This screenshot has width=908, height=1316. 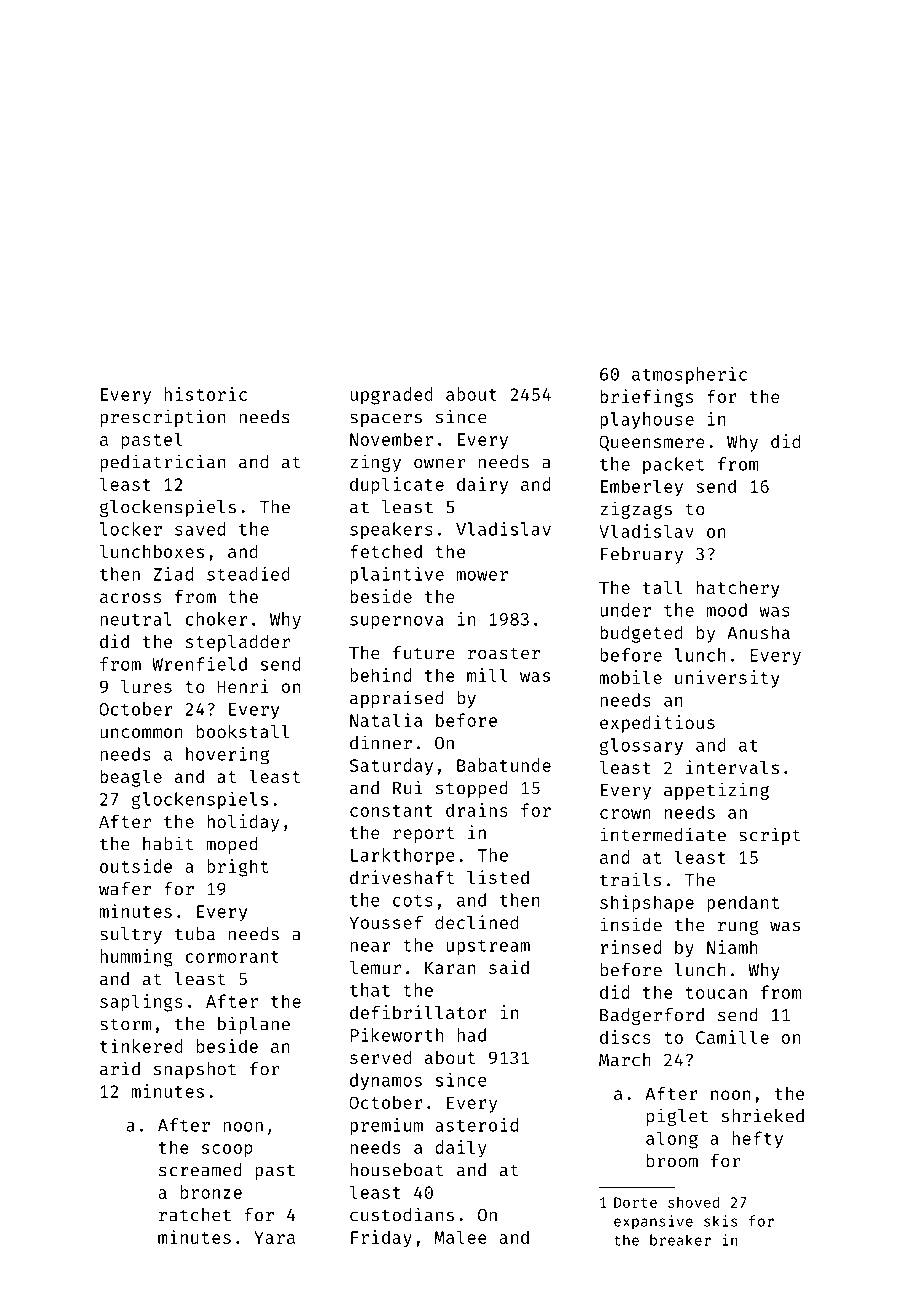 What do you see at coordinates (232, 957) in the screenshot?
I see `cormorant` at bounding box center [232, 957].
